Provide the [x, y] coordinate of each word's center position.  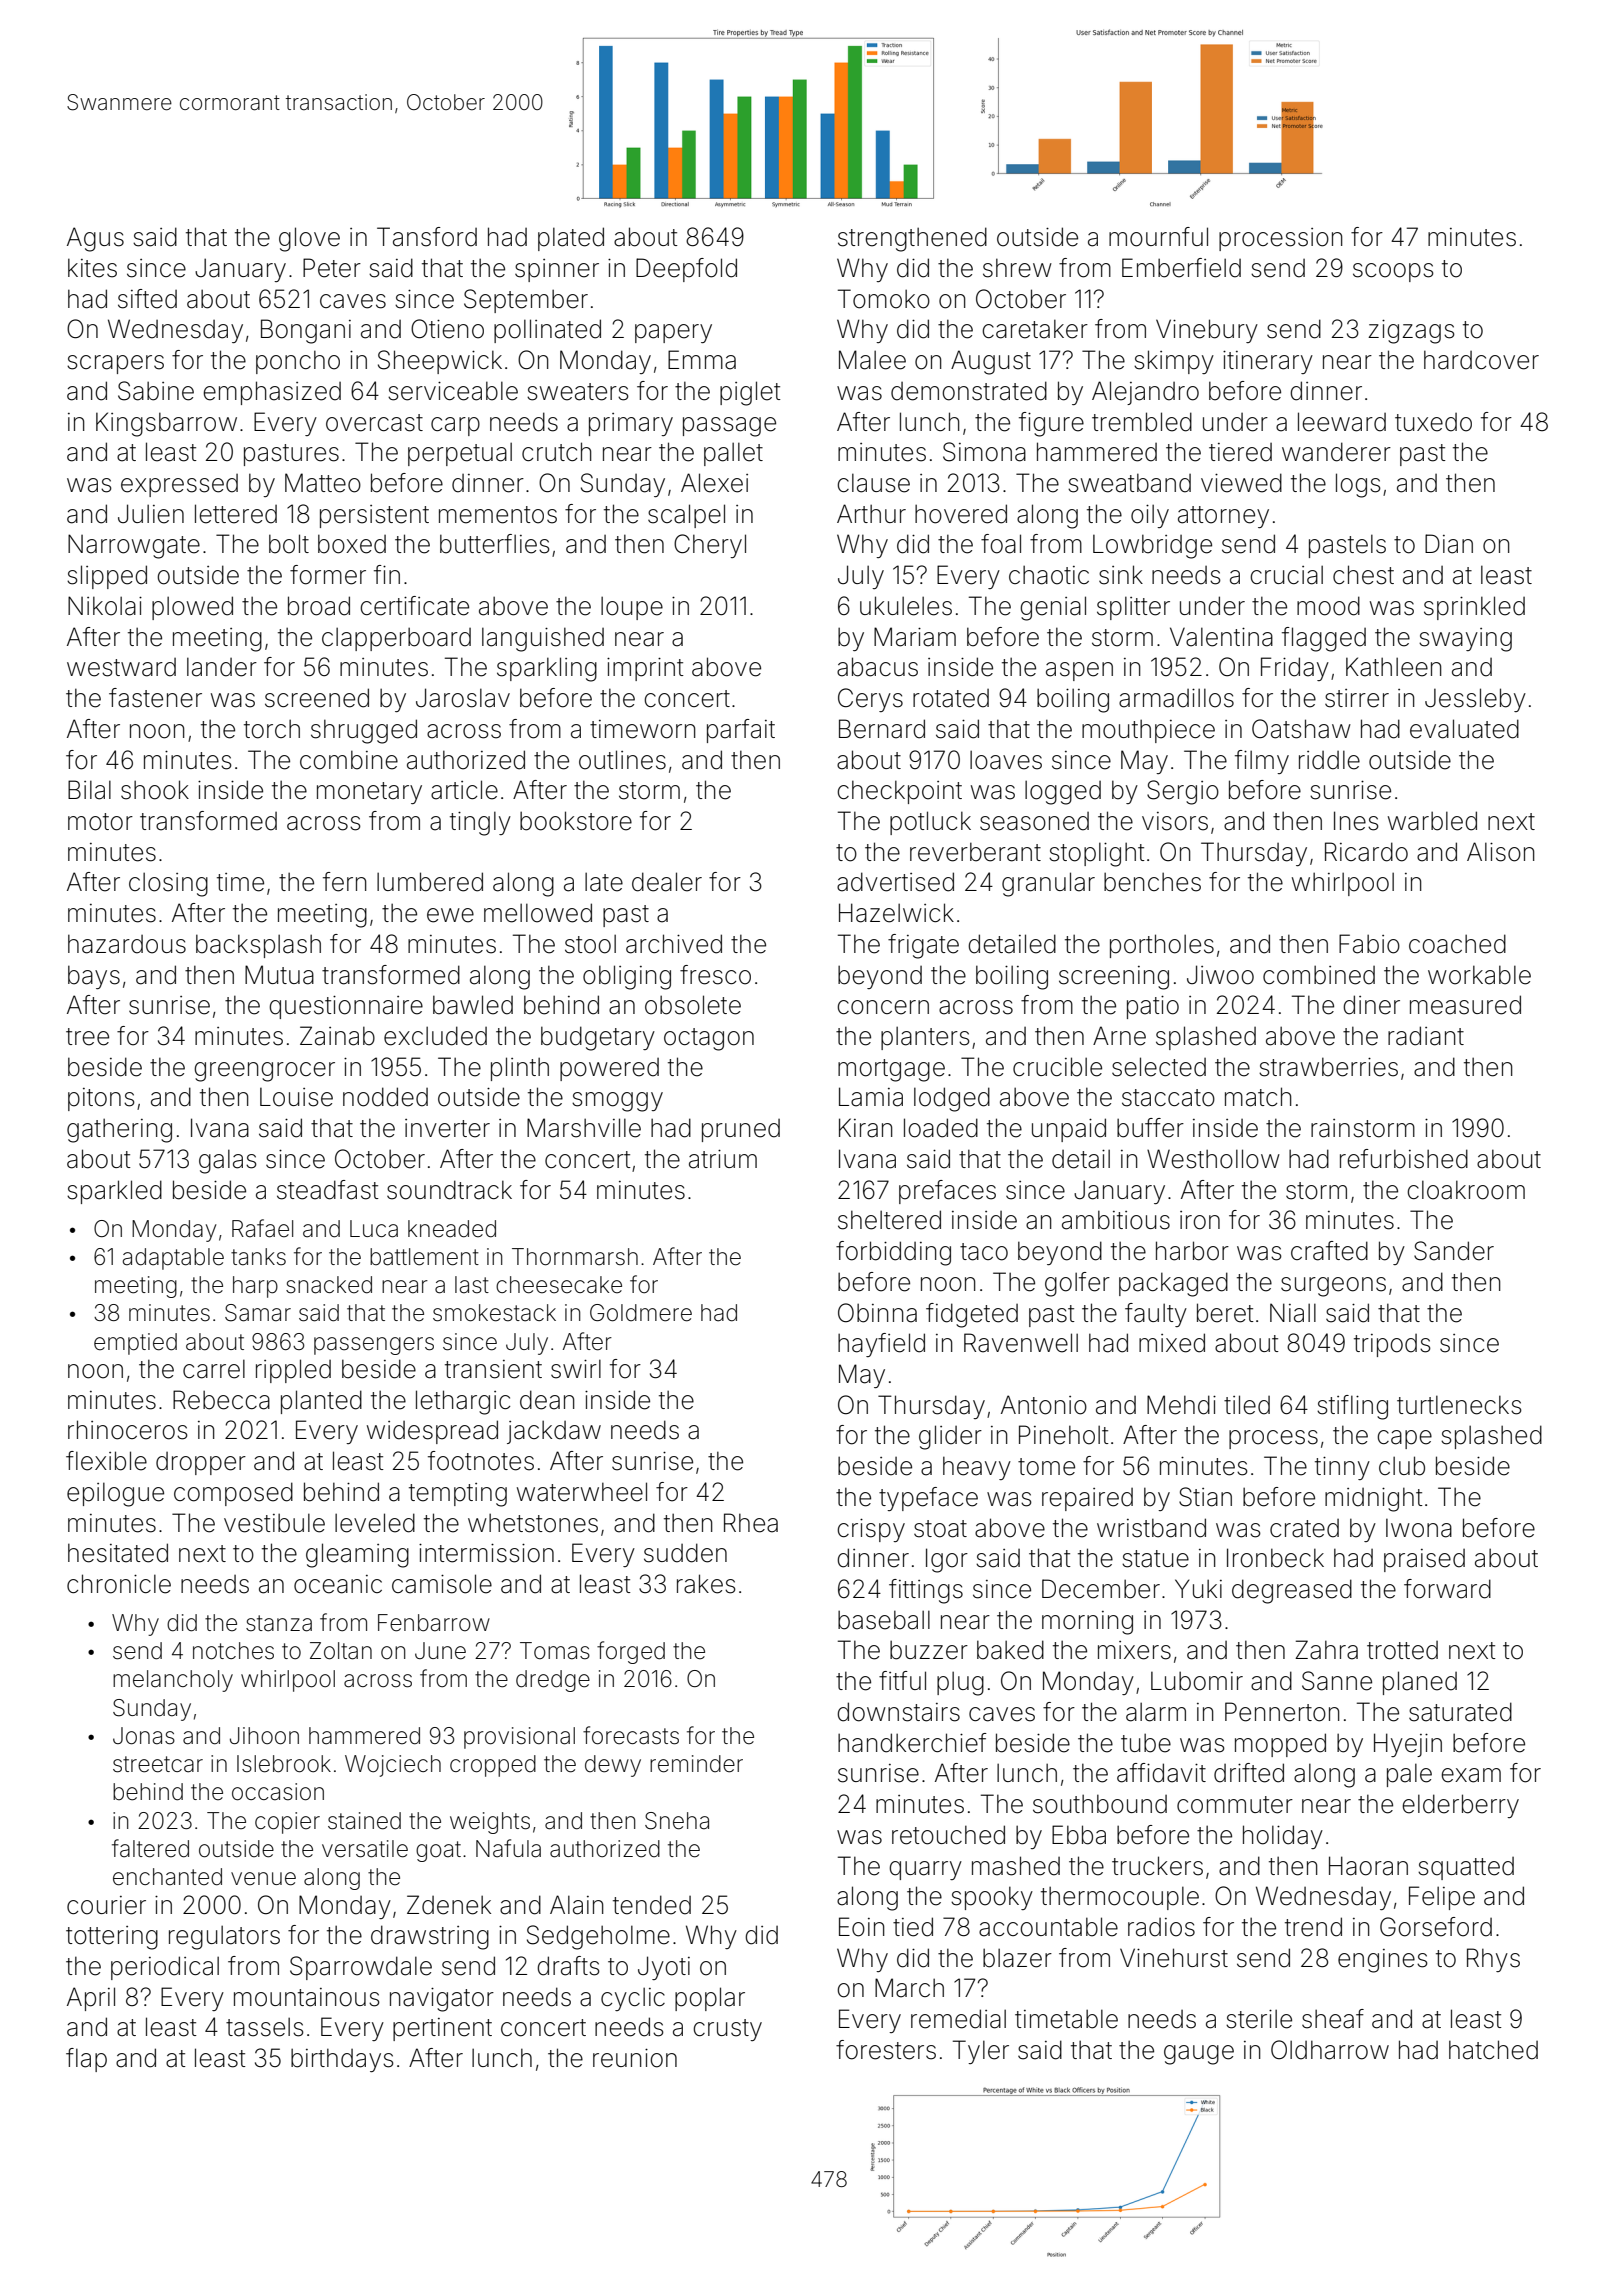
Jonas [144, 1736]
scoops [1393, 272]
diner [1371, 1005]
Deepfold [686, 270]
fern [345, 882]
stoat [940, 1529]
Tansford [427, 237]
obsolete [693, 1005]
